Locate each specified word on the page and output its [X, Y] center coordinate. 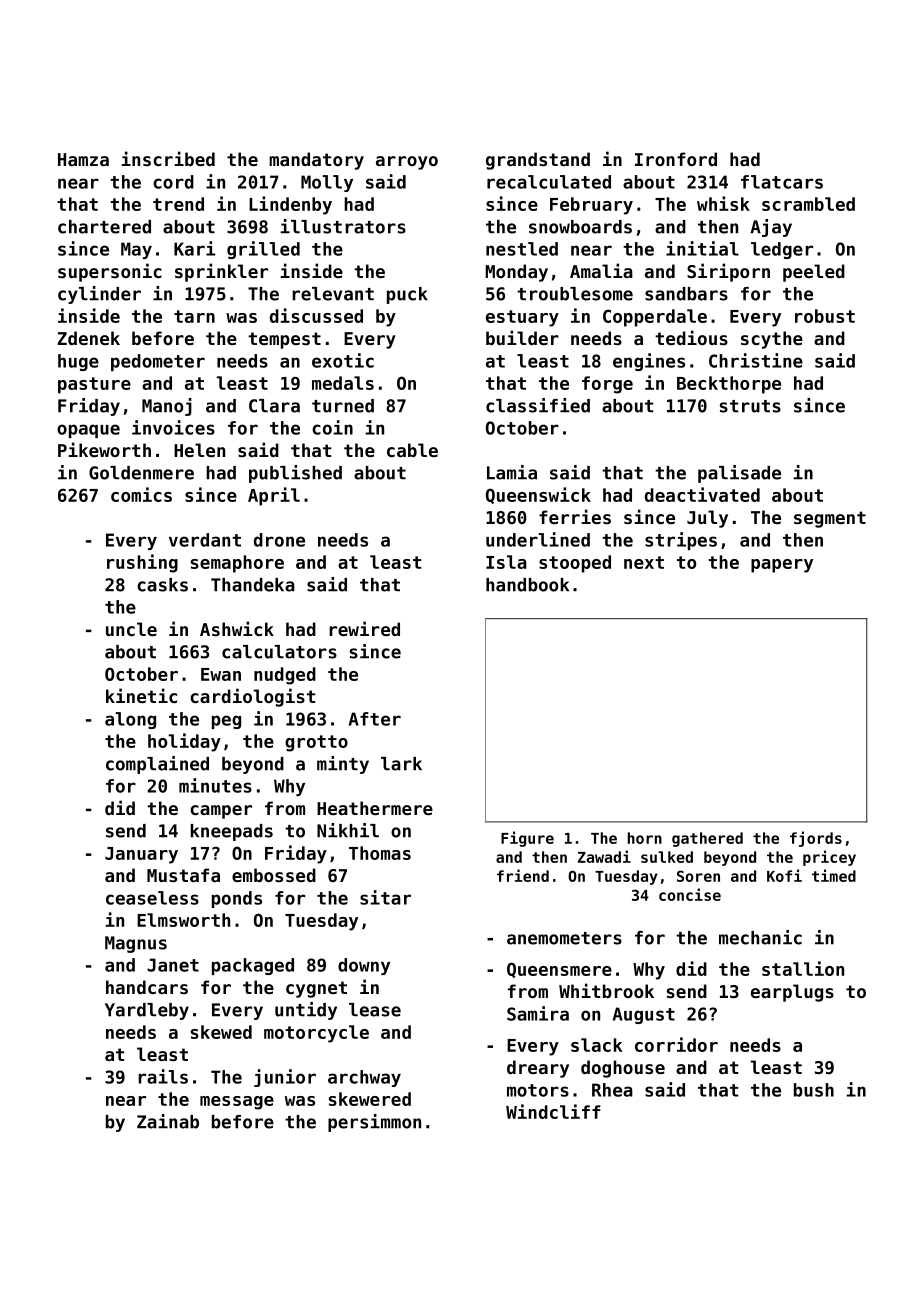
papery [782, 566]
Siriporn [728, 272]
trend [178, 204]
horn [645, 838]
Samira [538, 1013]
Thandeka [253, 585]
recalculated [549, 182]
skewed [221, 1032]
